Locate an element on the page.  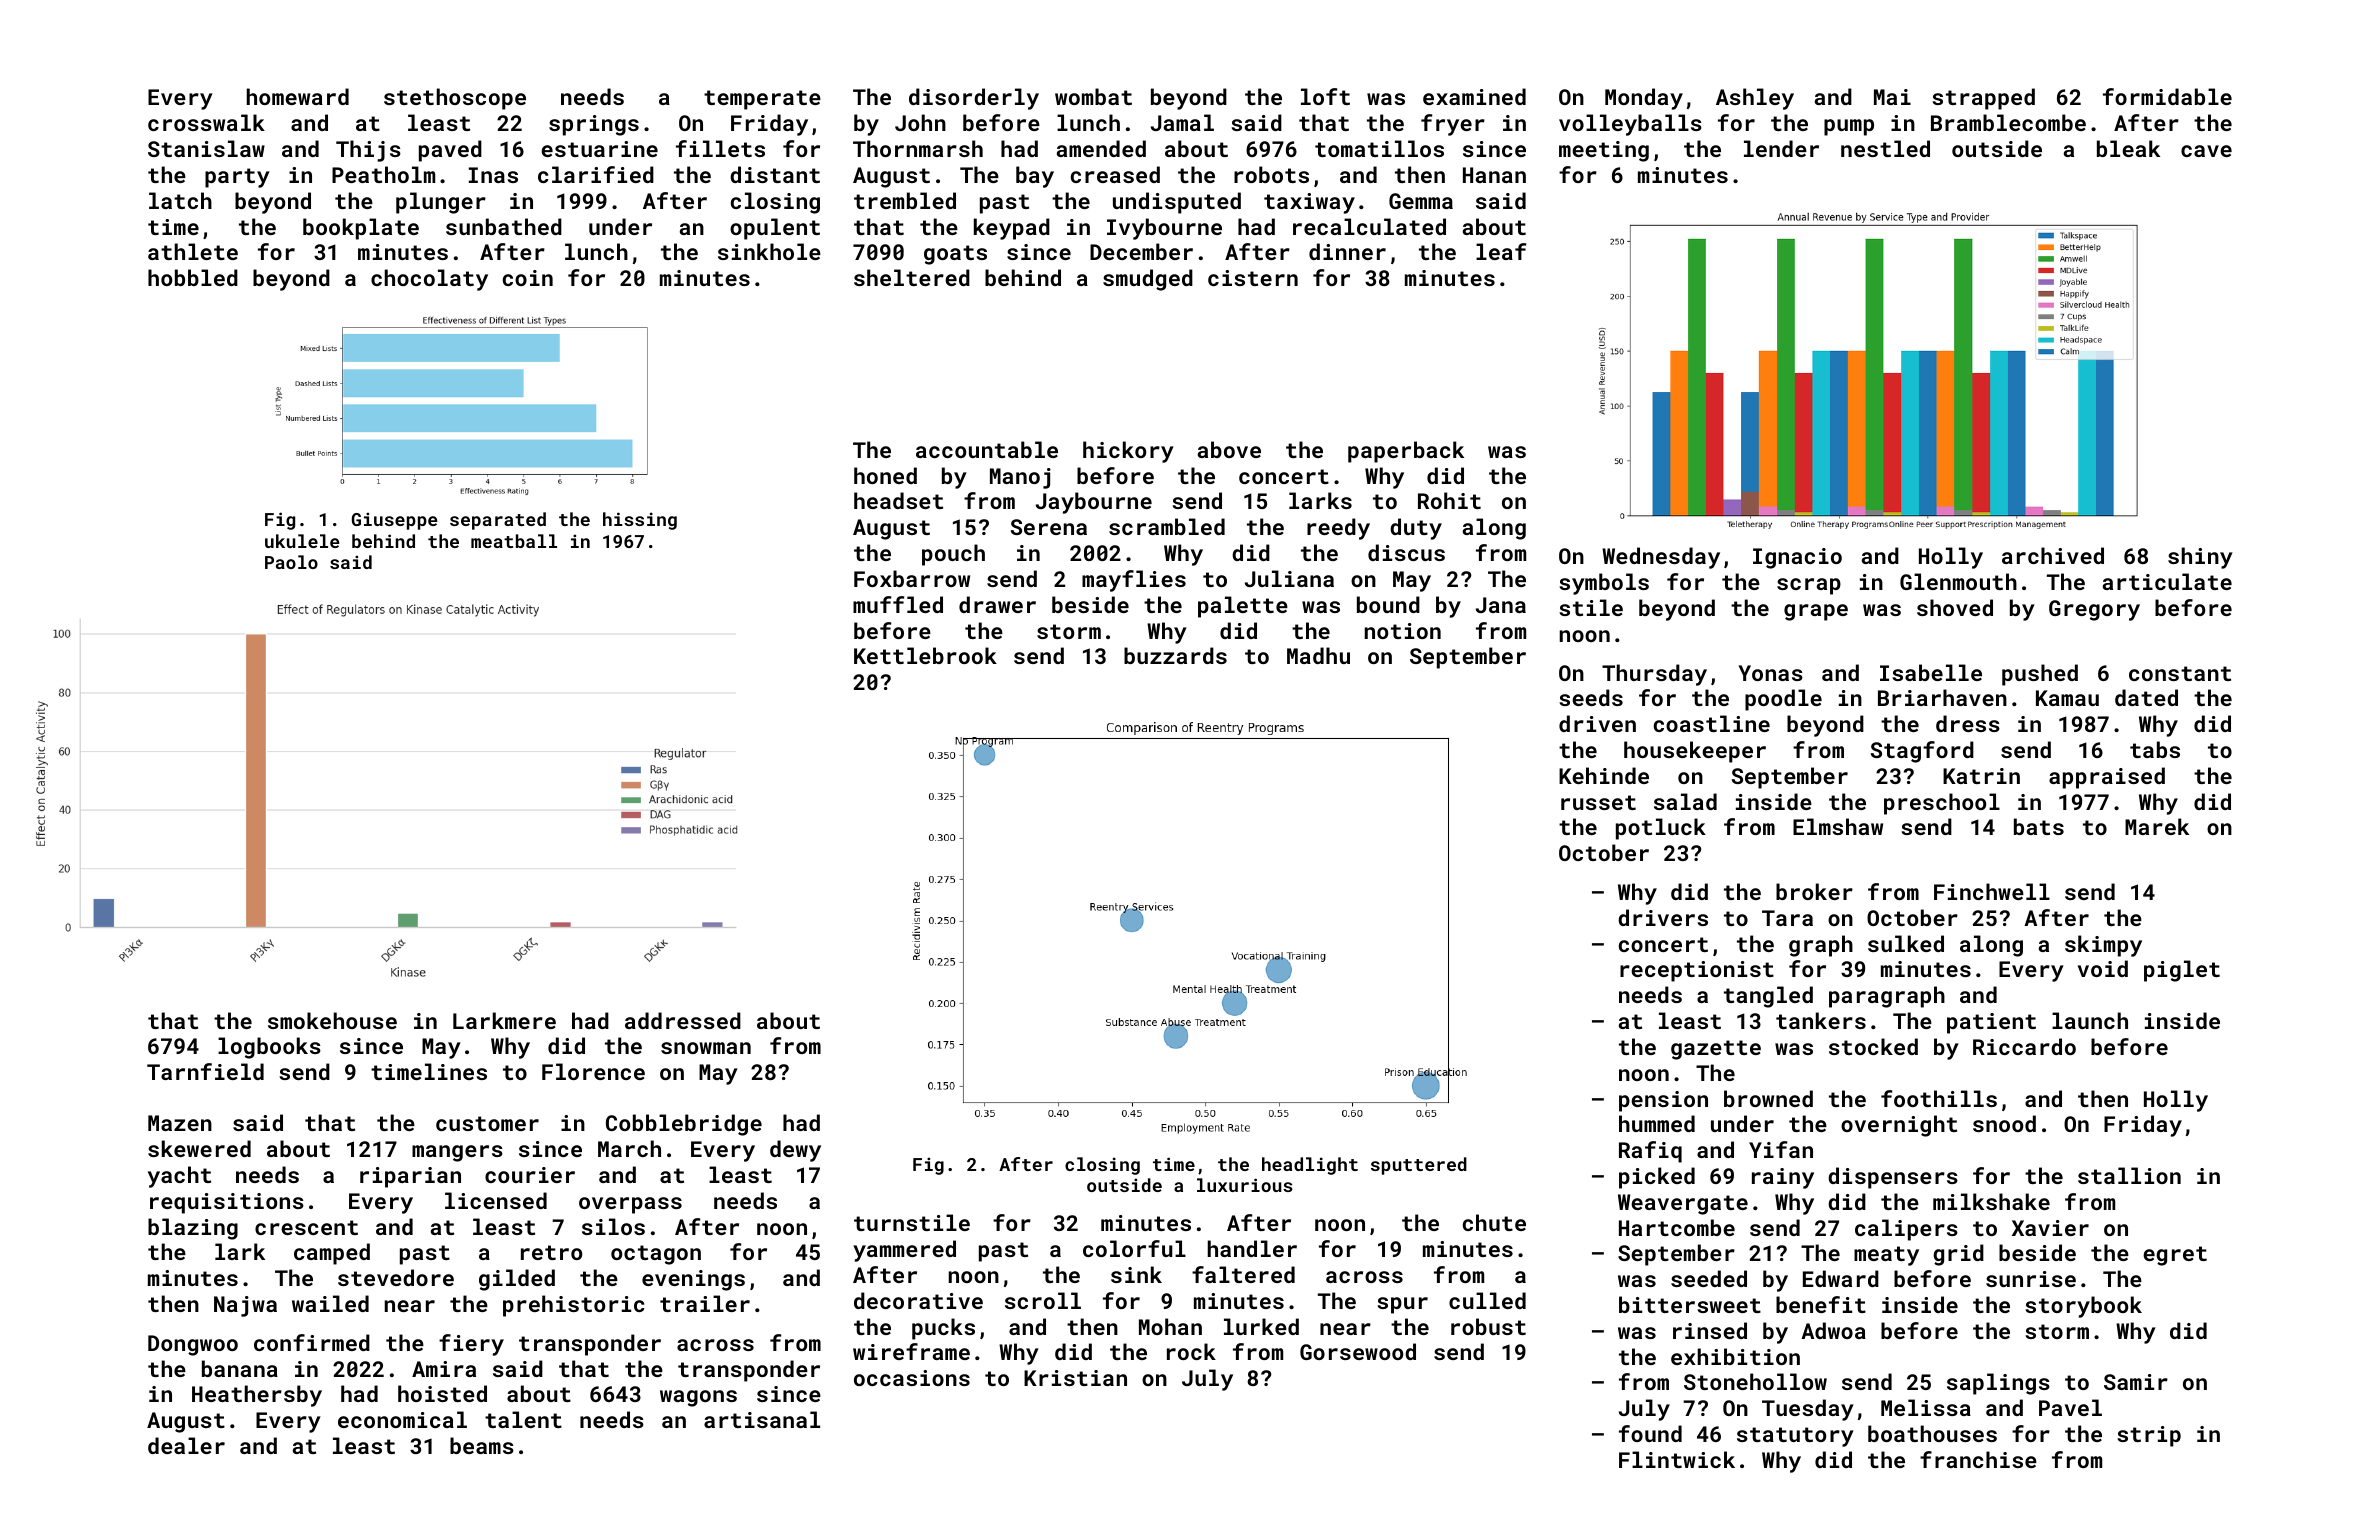
disorderly is located at coordinates (974, 99).
